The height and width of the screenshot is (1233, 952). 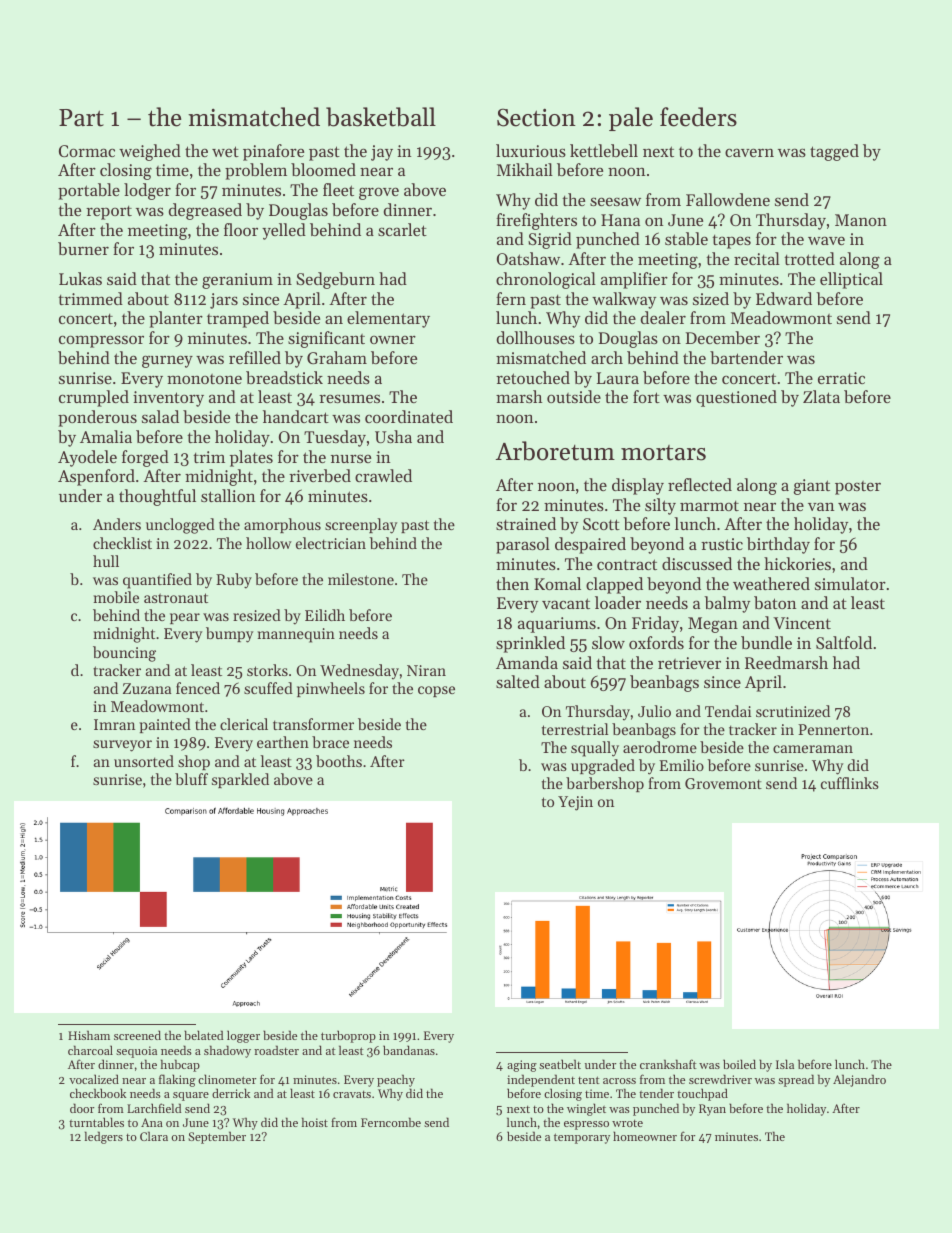 I want to click on Sedgeburn, so click(x=335, y=280).
